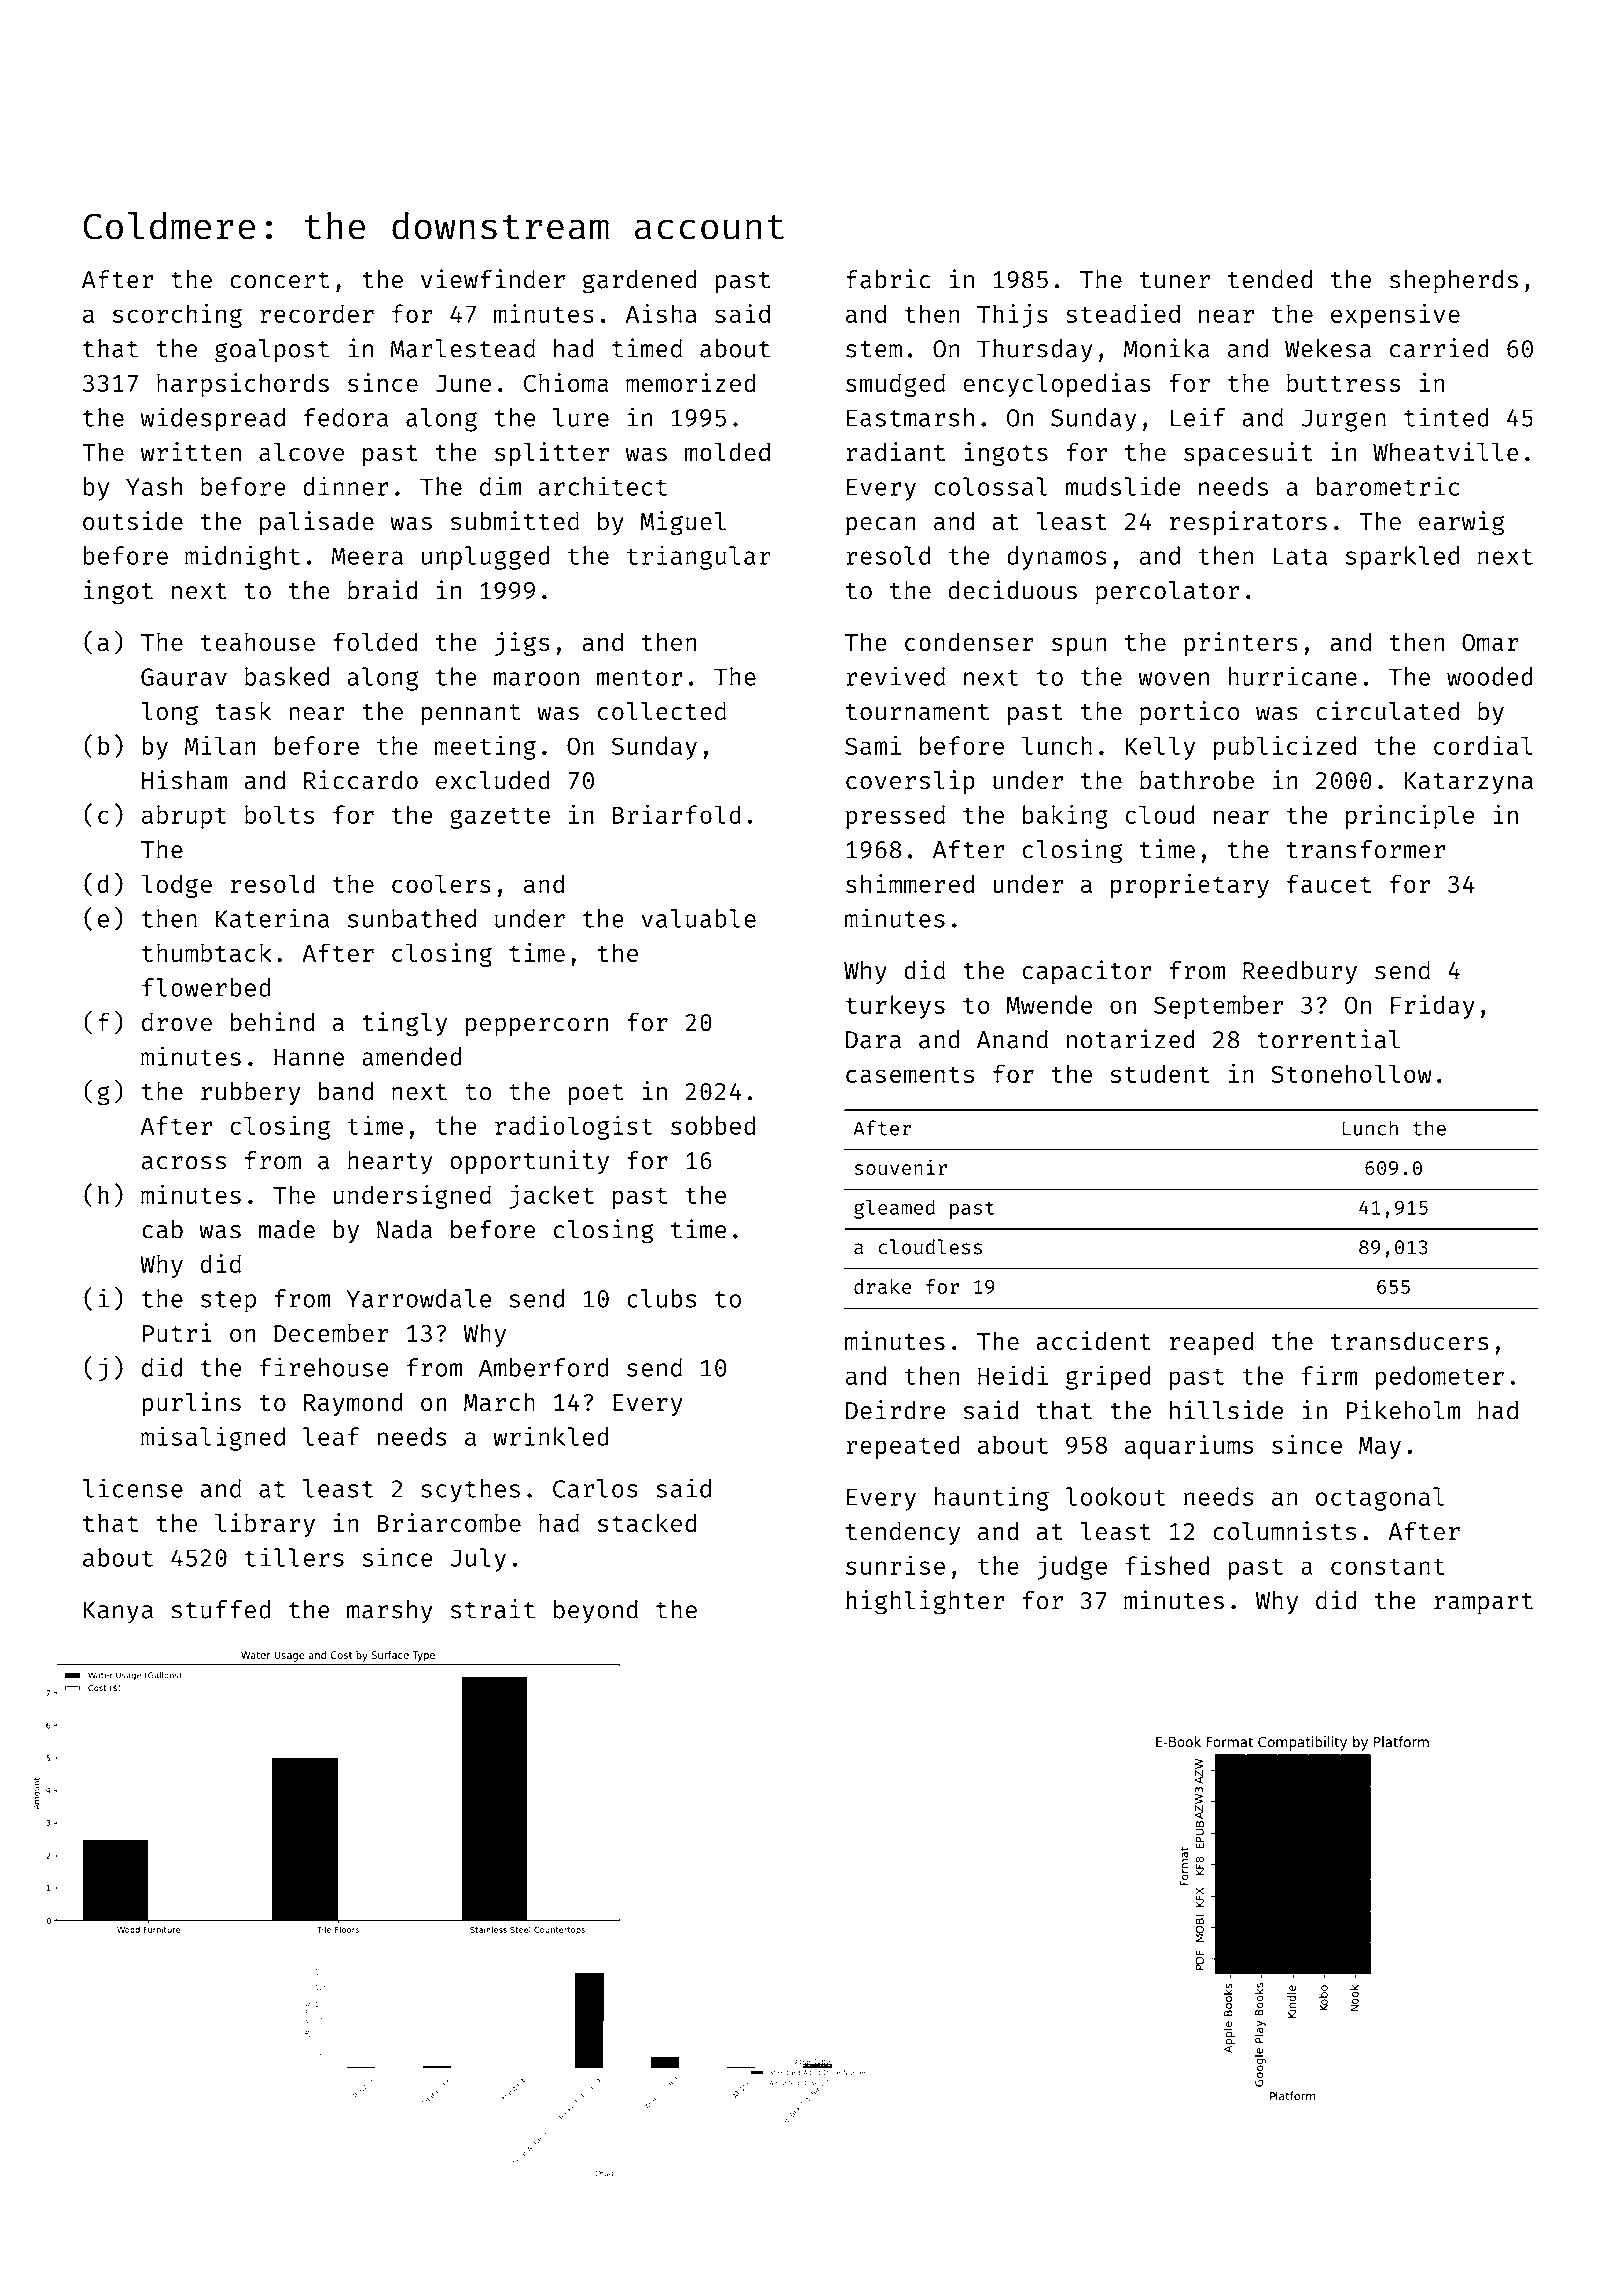  What do you see at coordinates (925, 1602) in the page?
I see `highlighter` at bounding box center [925, 1602].
